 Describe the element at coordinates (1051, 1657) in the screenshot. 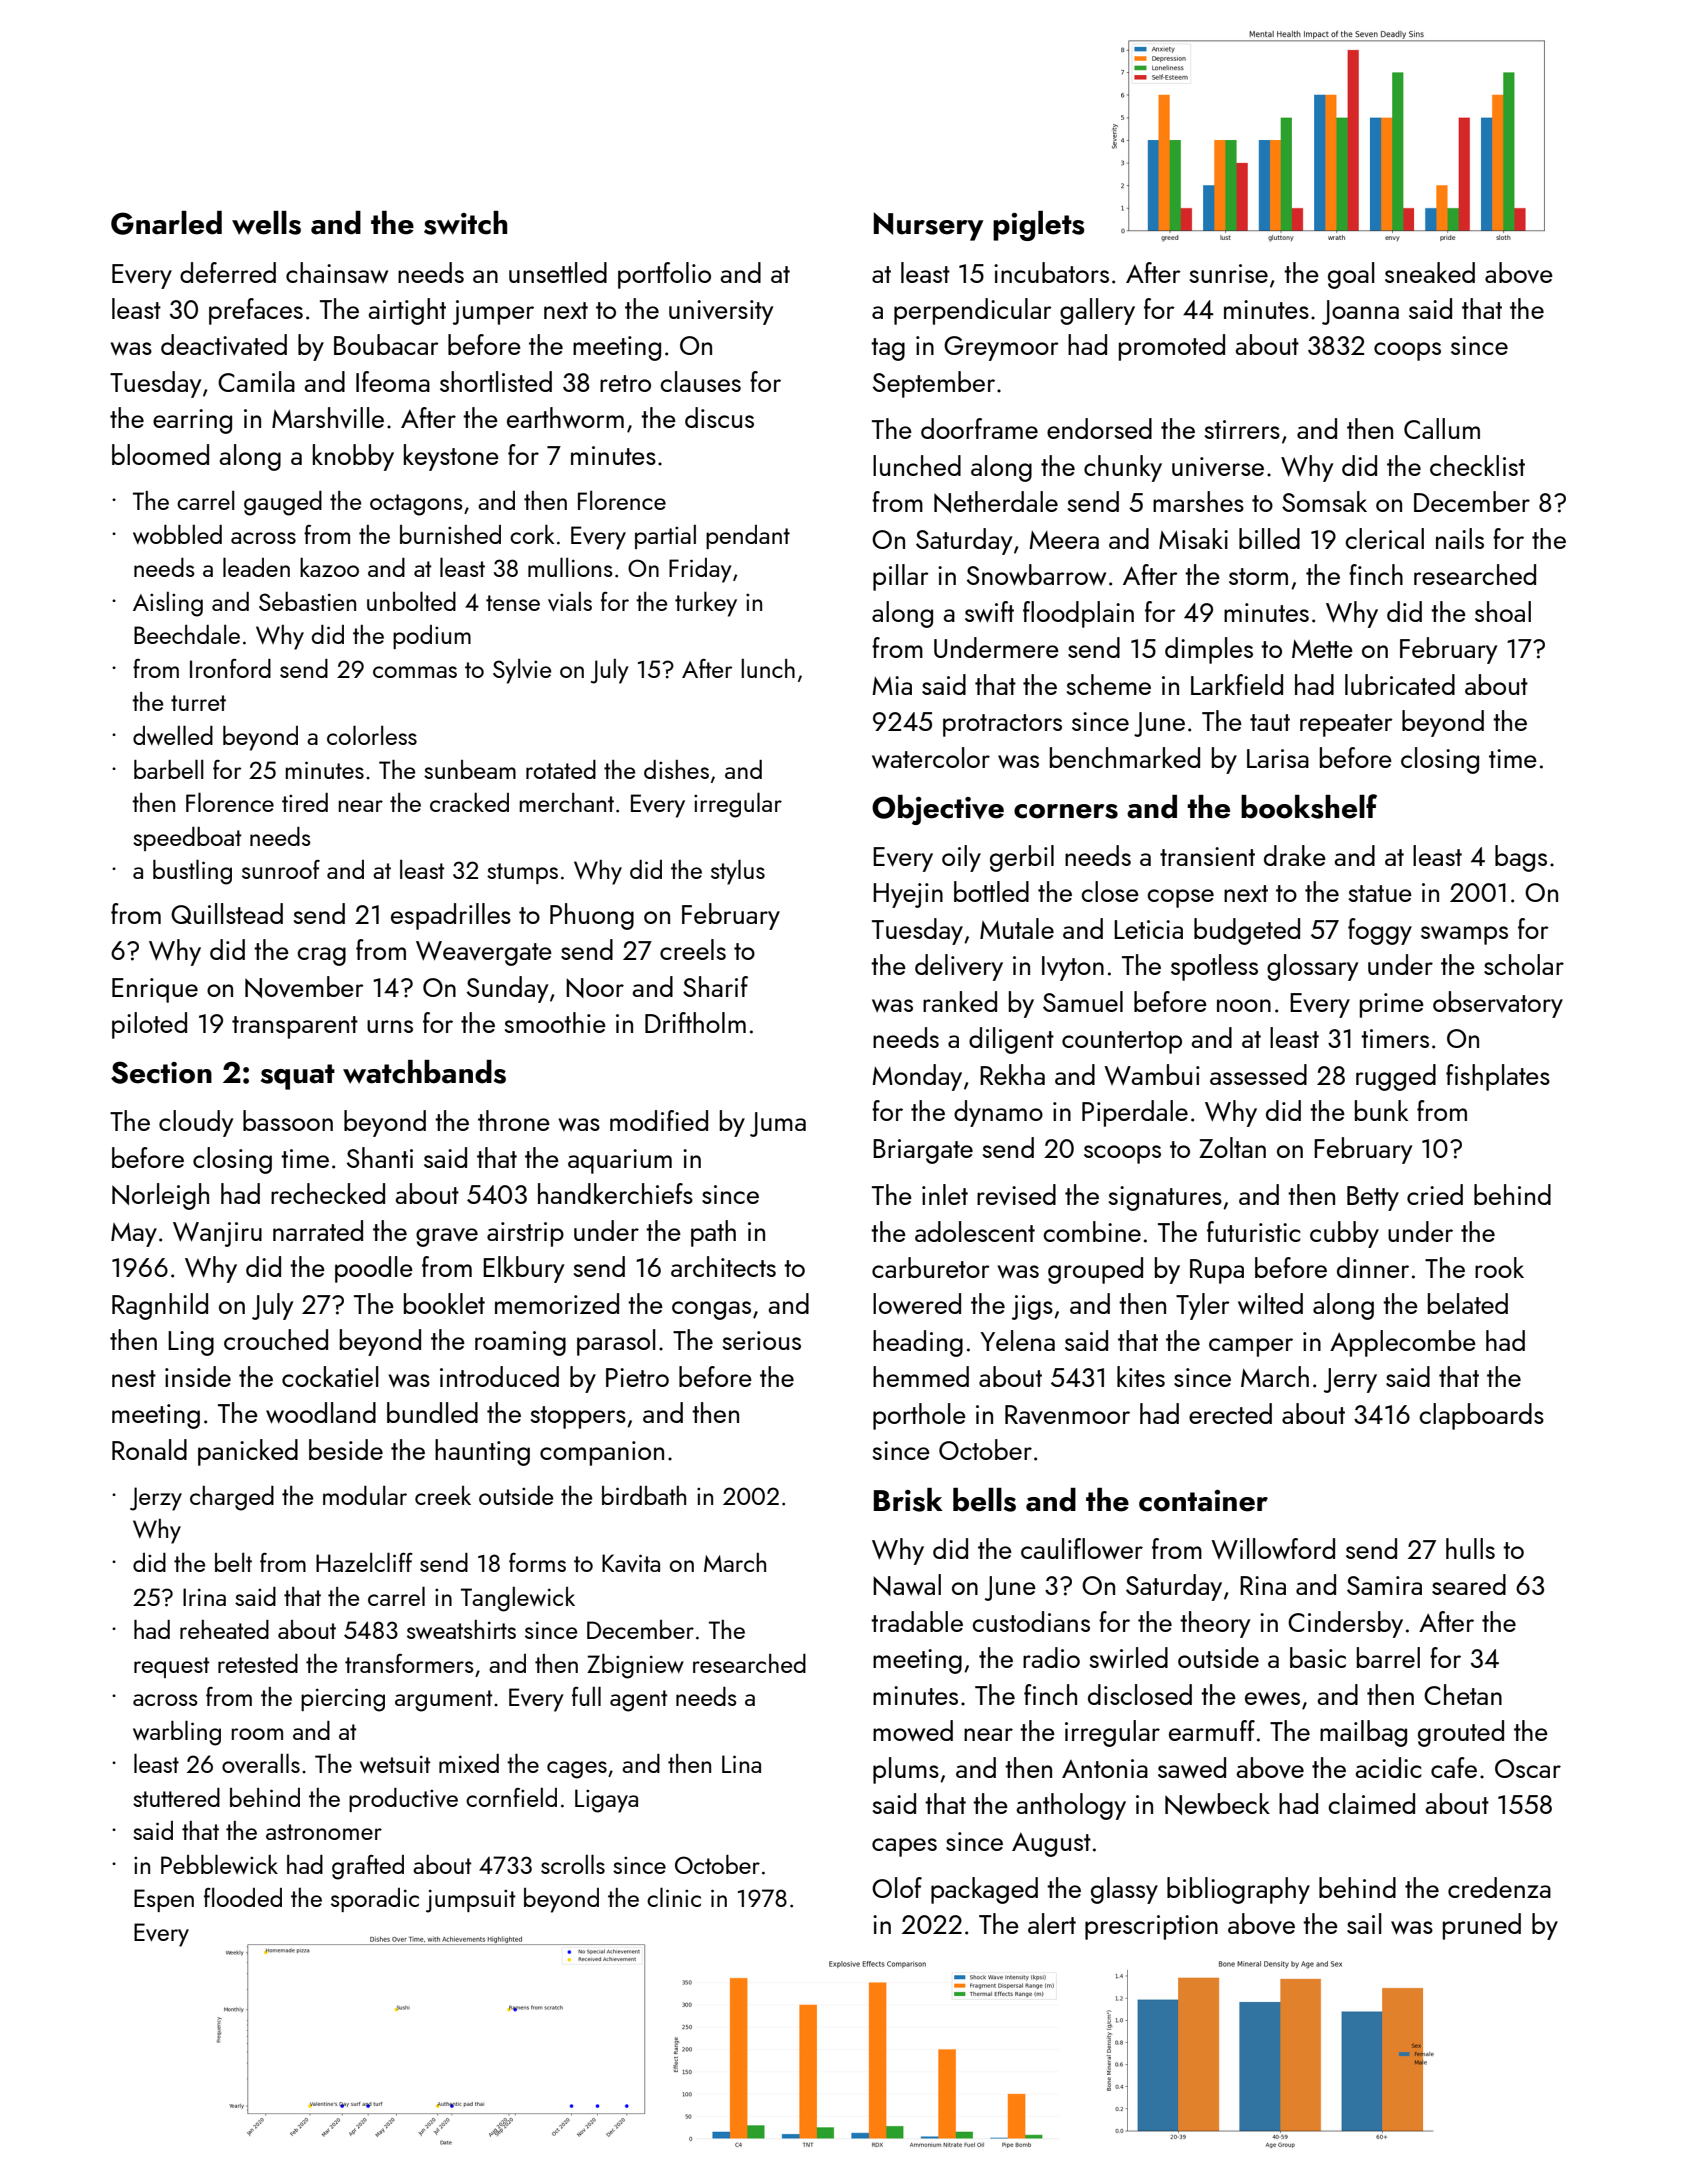

I see `radio` at that location.
